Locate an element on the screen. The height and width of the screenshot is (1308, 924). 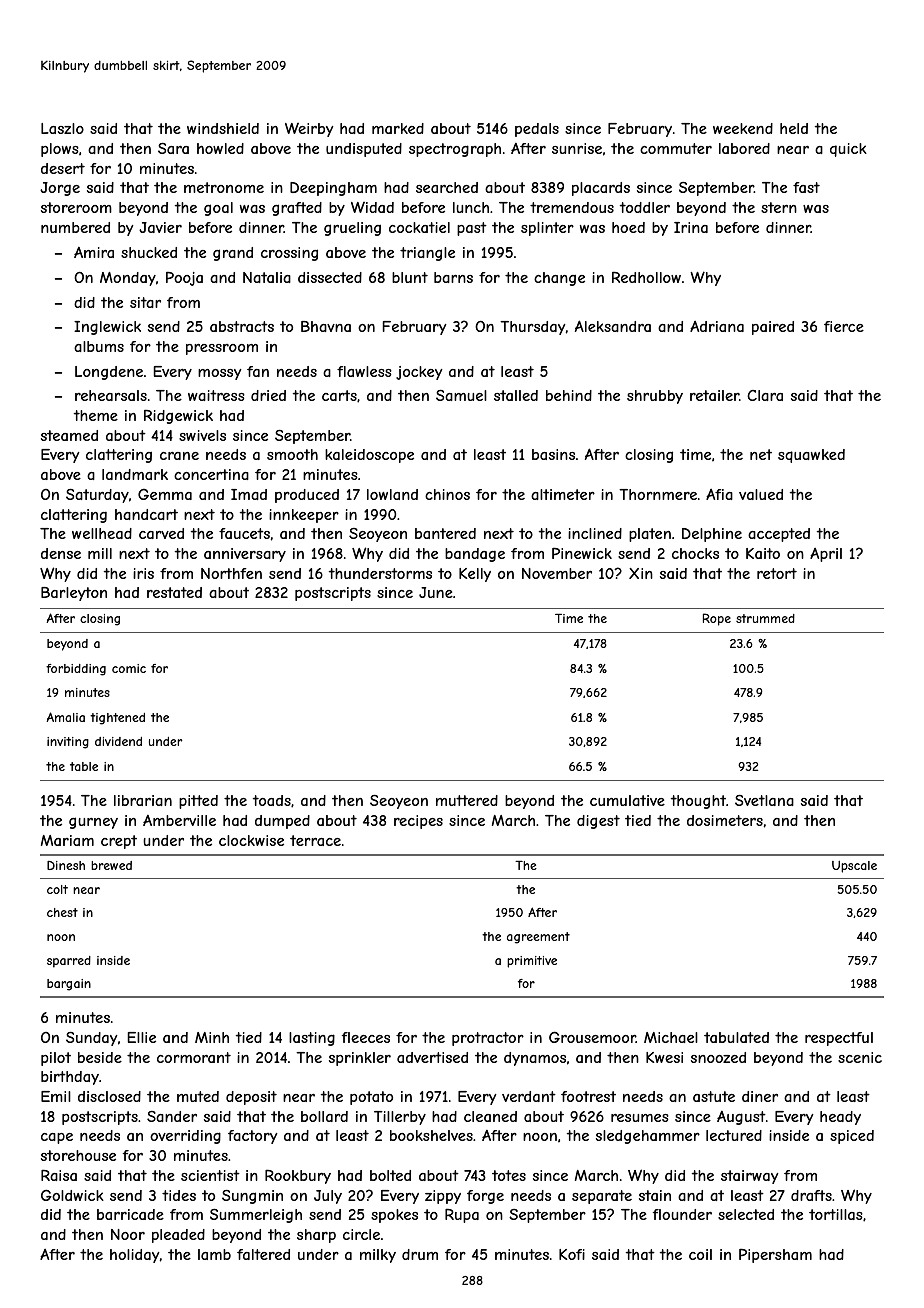
stalled is located at coordinates (516, 395).
